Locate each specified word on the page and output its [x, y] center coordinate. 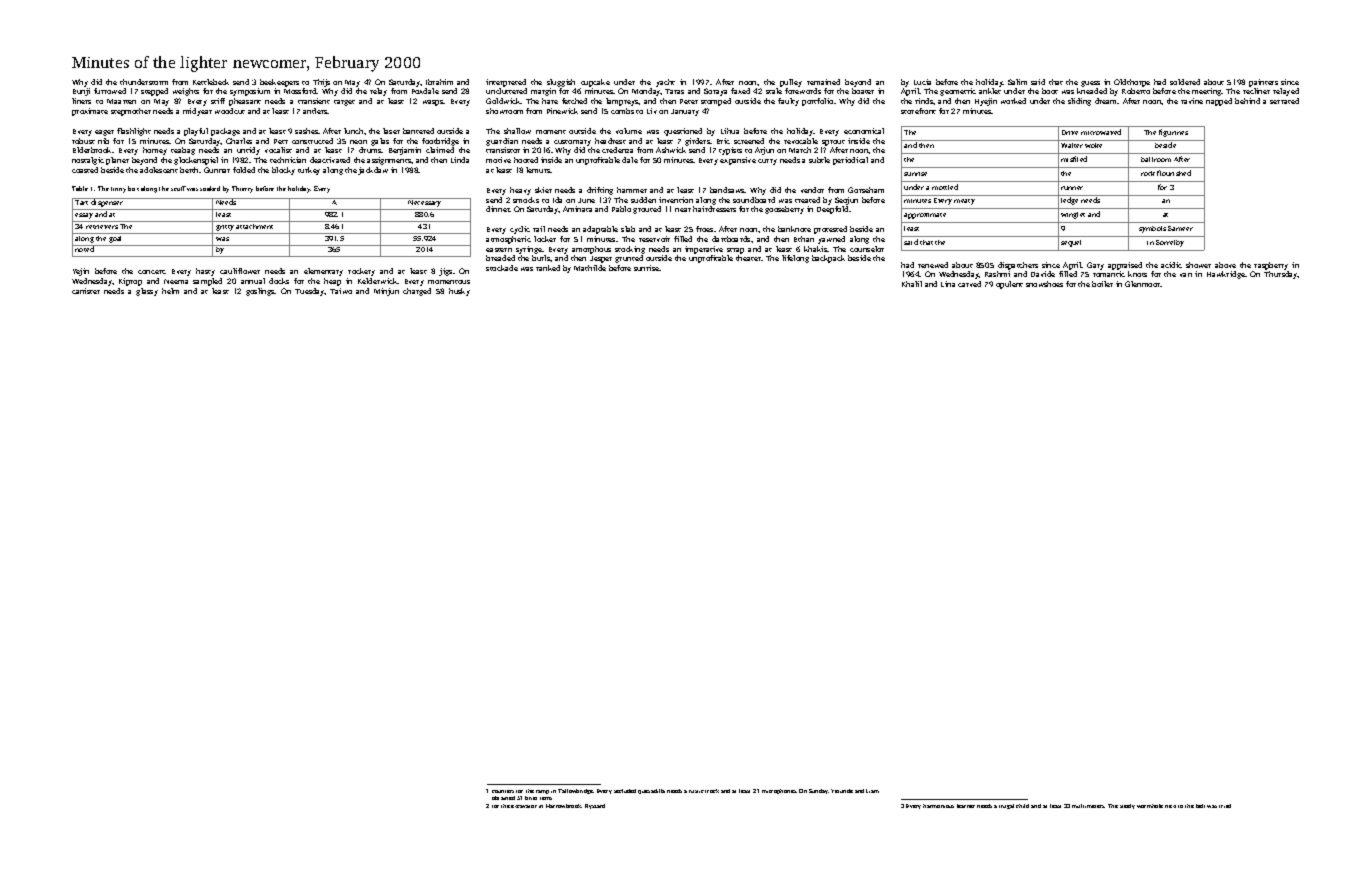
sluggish [561, 83]
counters [503, 791]
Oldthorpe [1132, 83]
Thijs [321, 83]
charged [417, 292]
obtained [503, 798]
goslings [260, 292]
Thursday [1281, 275]
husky [459, 292]
